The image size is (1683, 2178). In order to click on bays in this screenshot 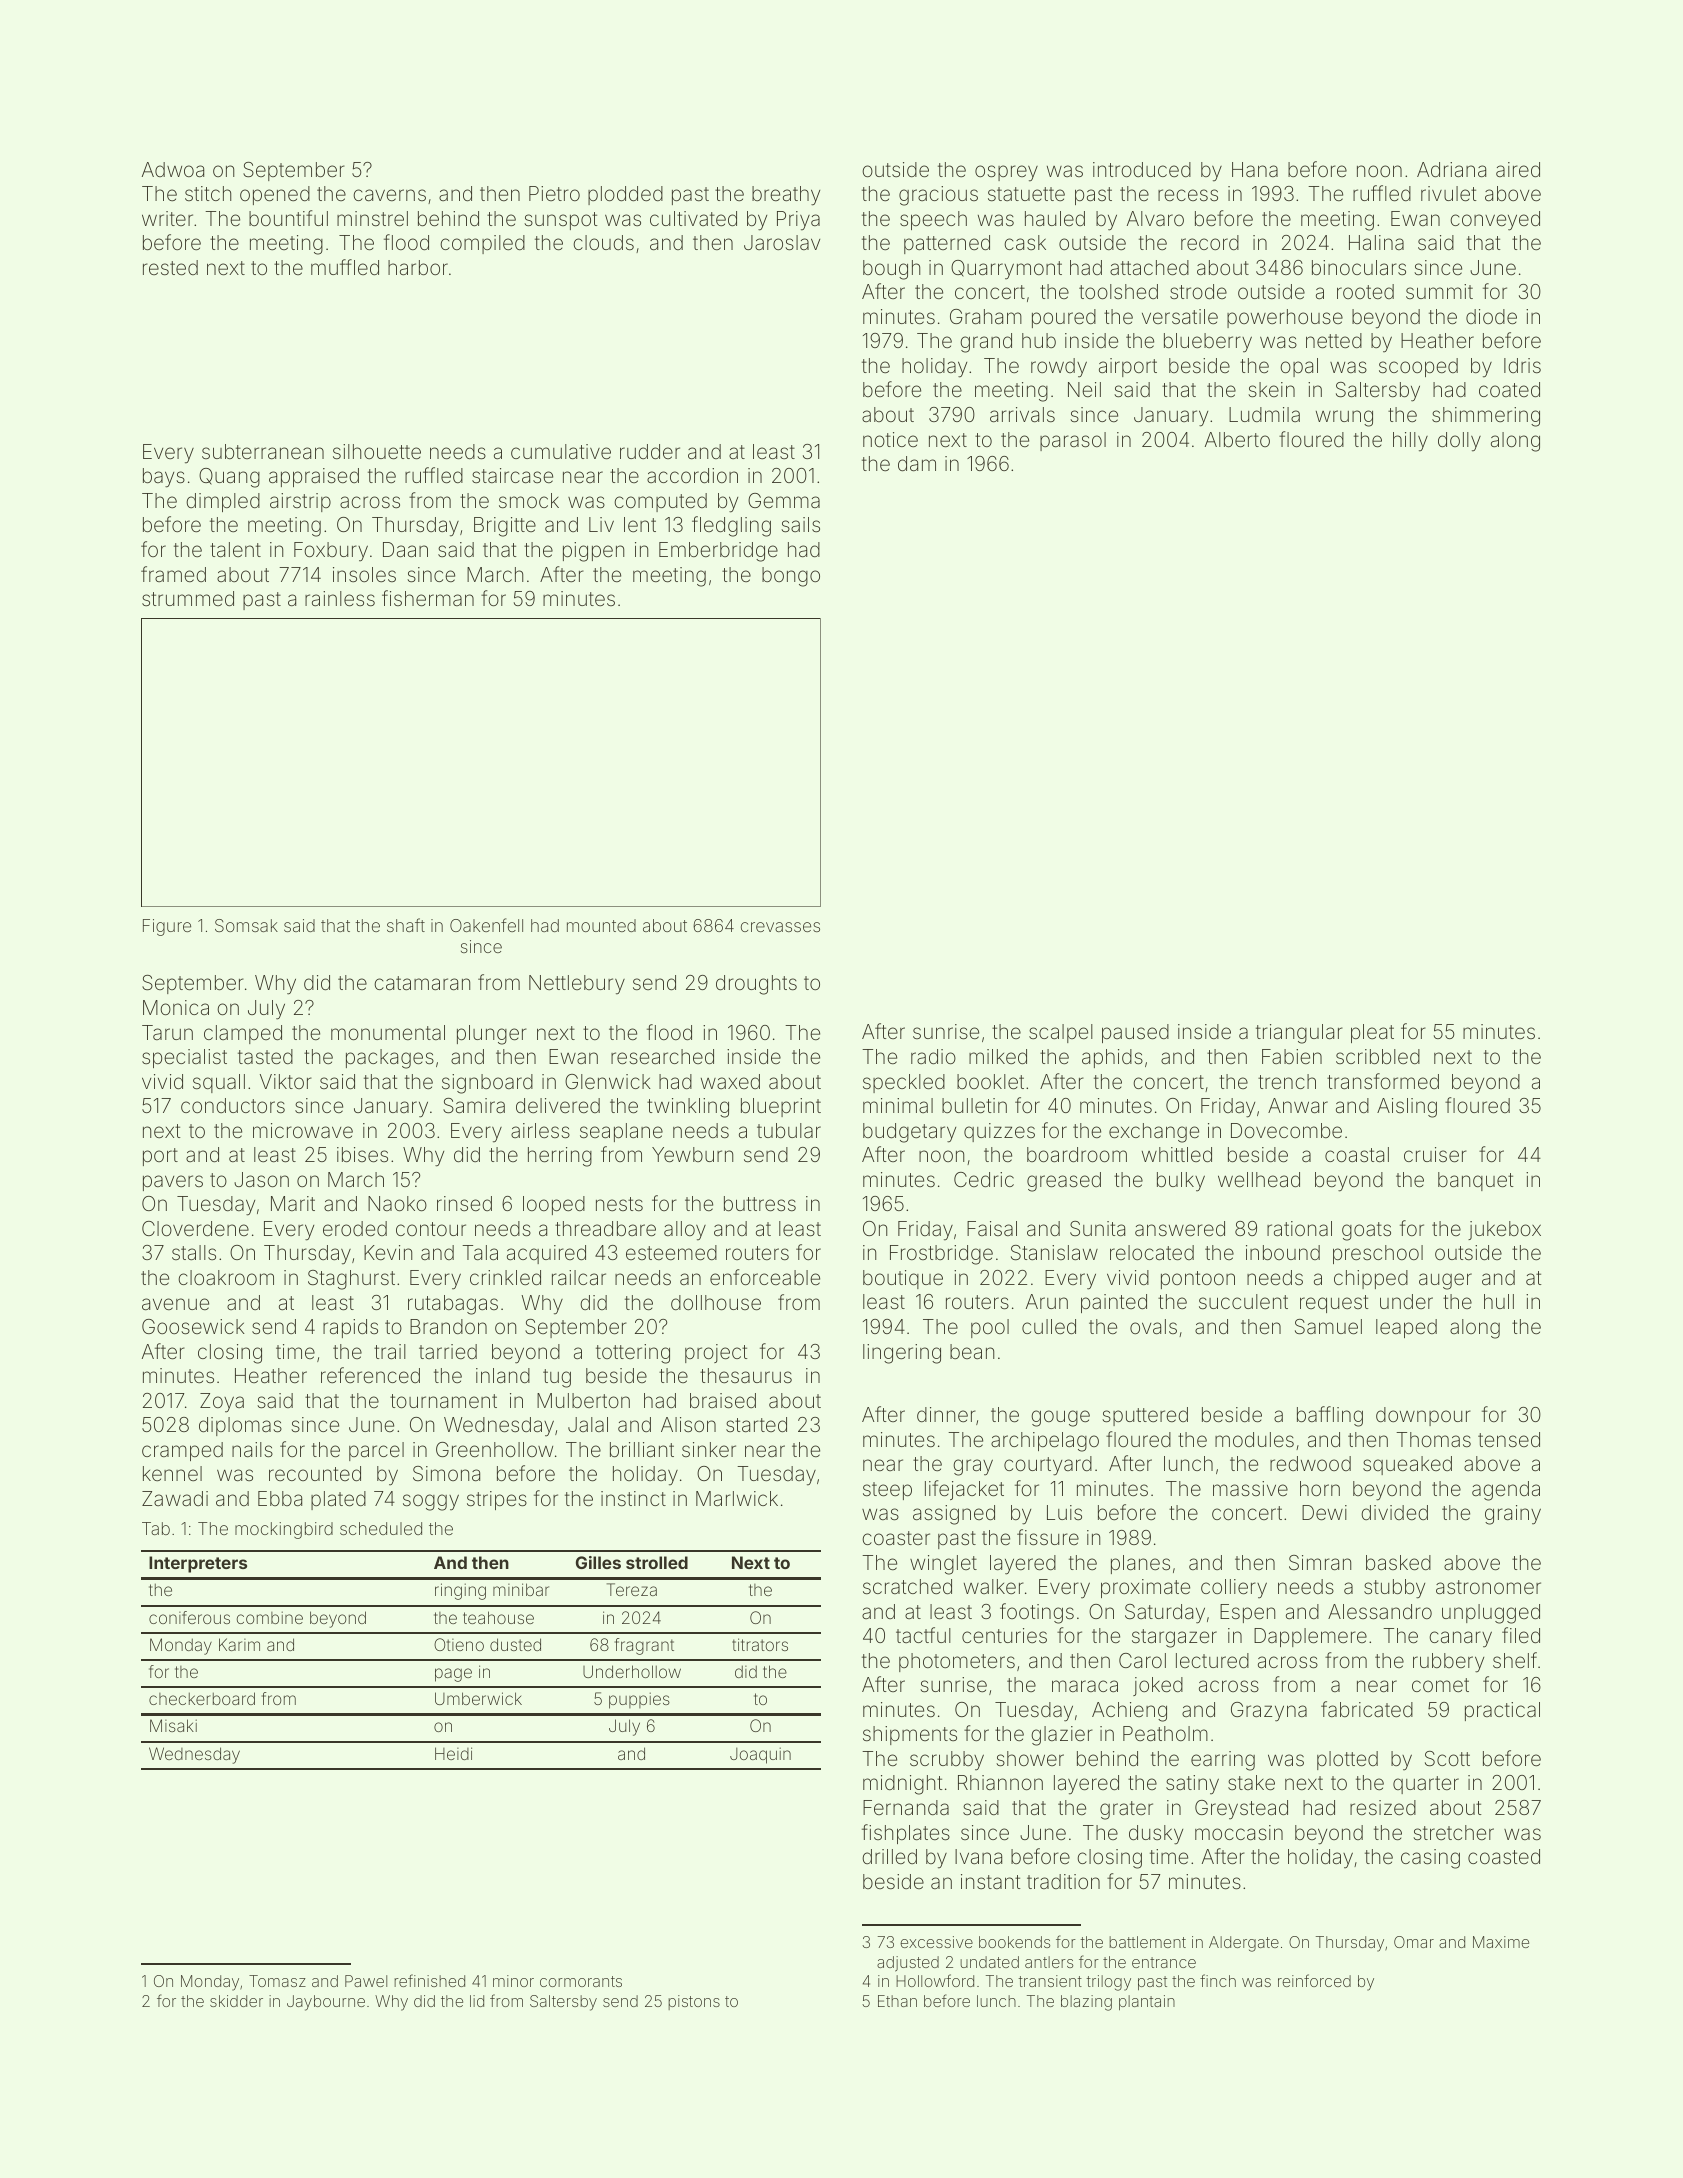, I will do `click(164, 478)`.
